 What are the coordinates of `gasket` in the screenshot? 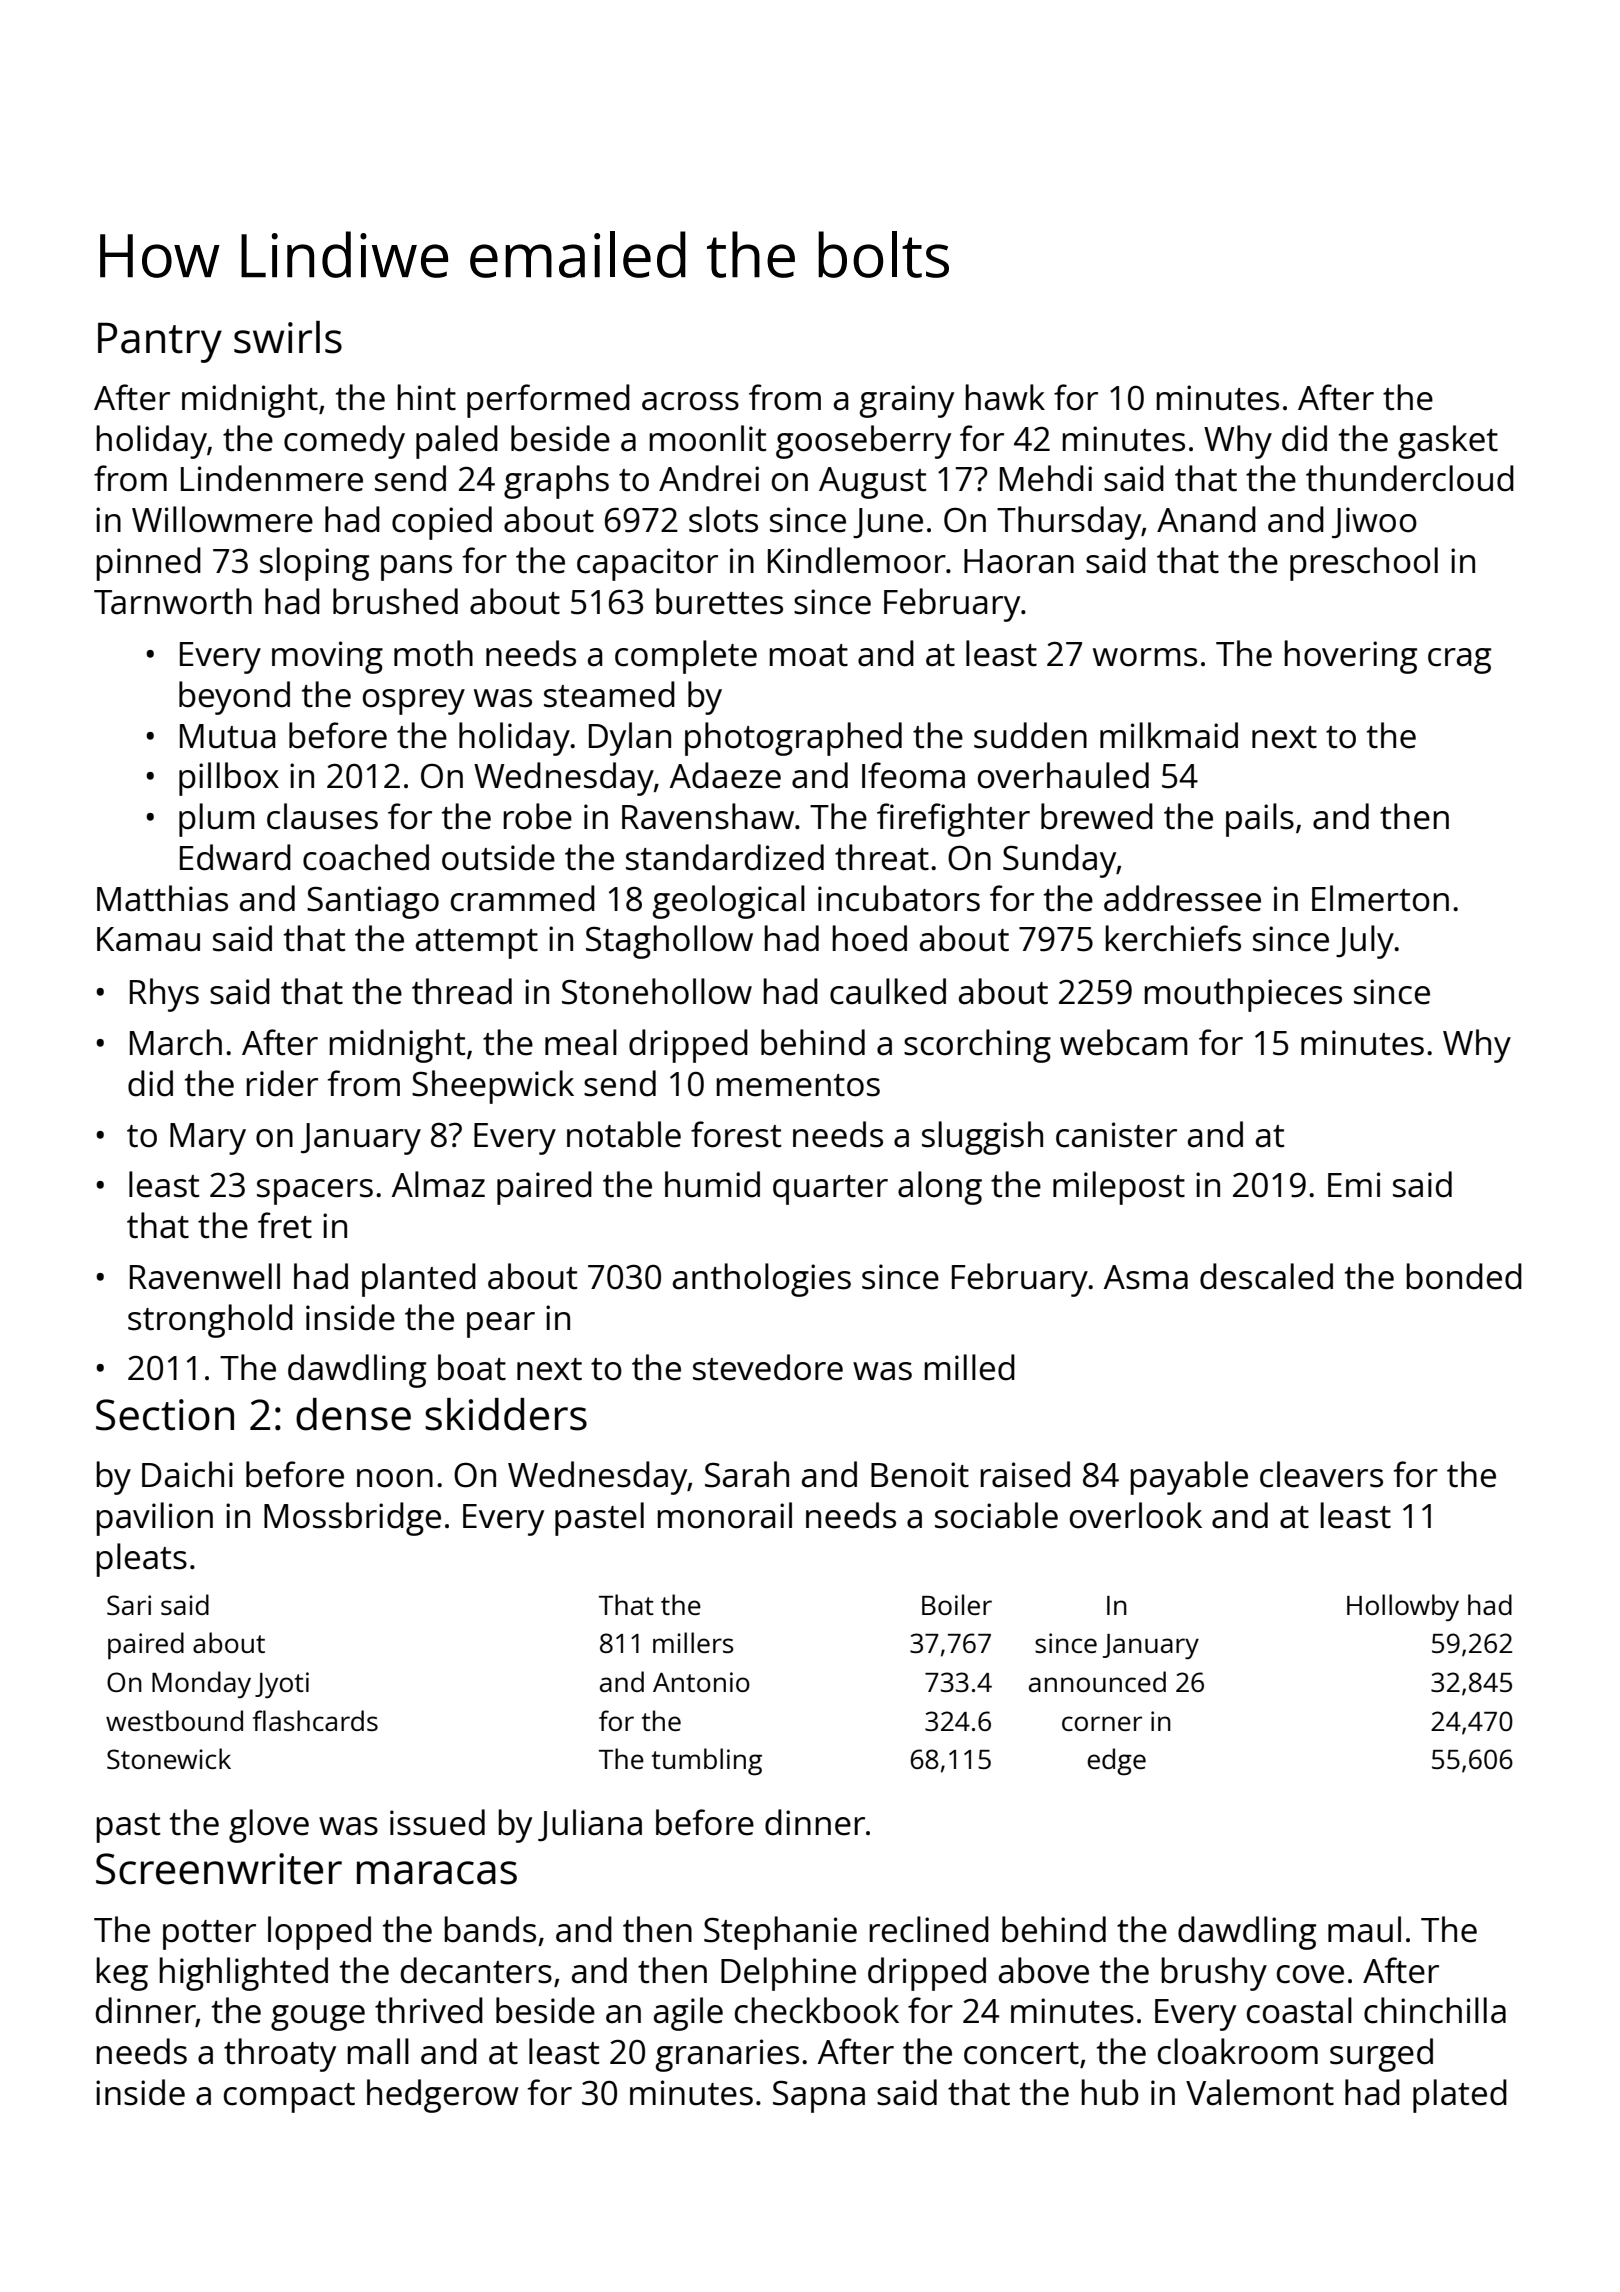 It's located at (1448, 442).
